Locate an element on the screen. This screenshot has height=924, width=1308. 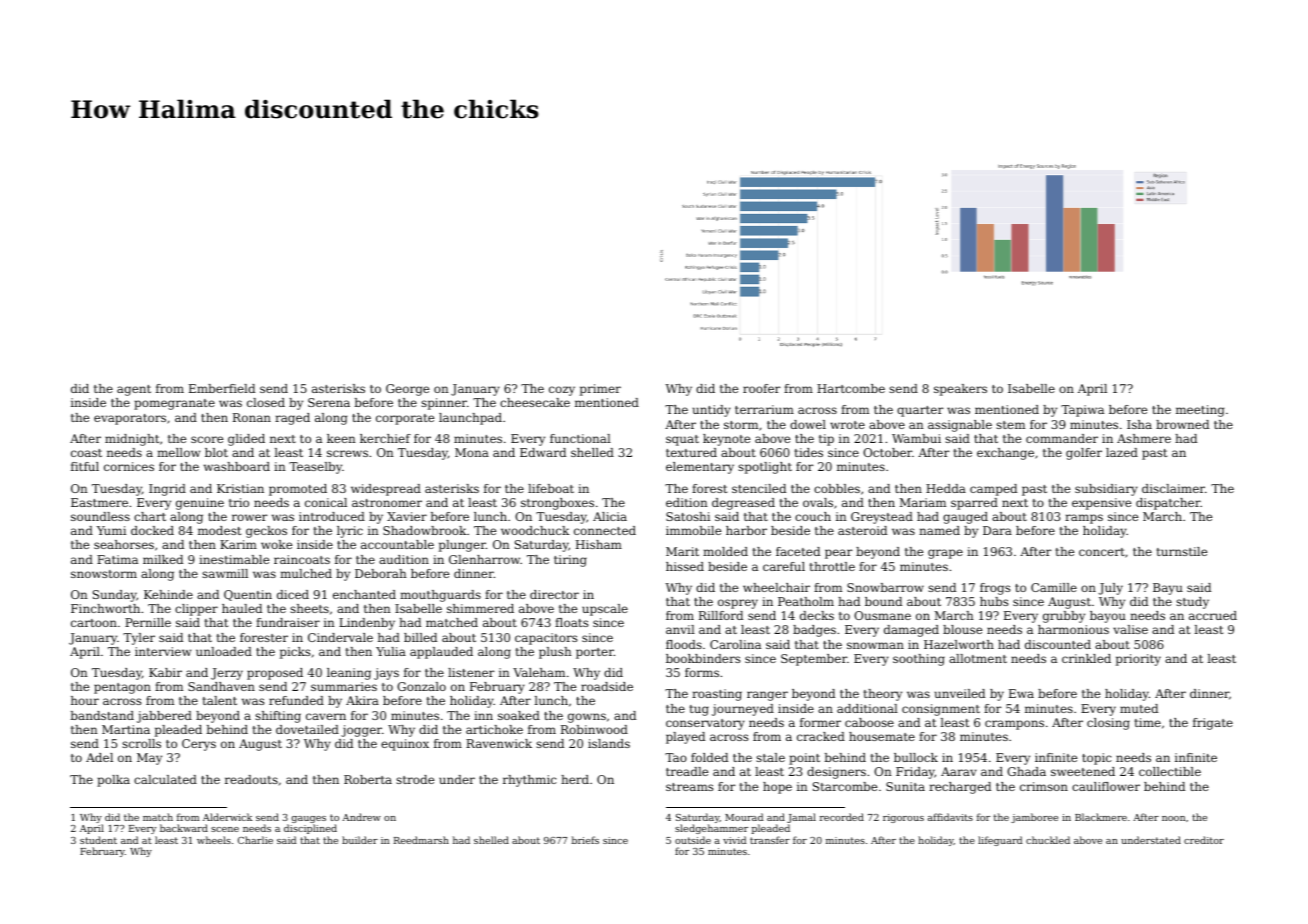
careful is located at coordinates (784, 566).
